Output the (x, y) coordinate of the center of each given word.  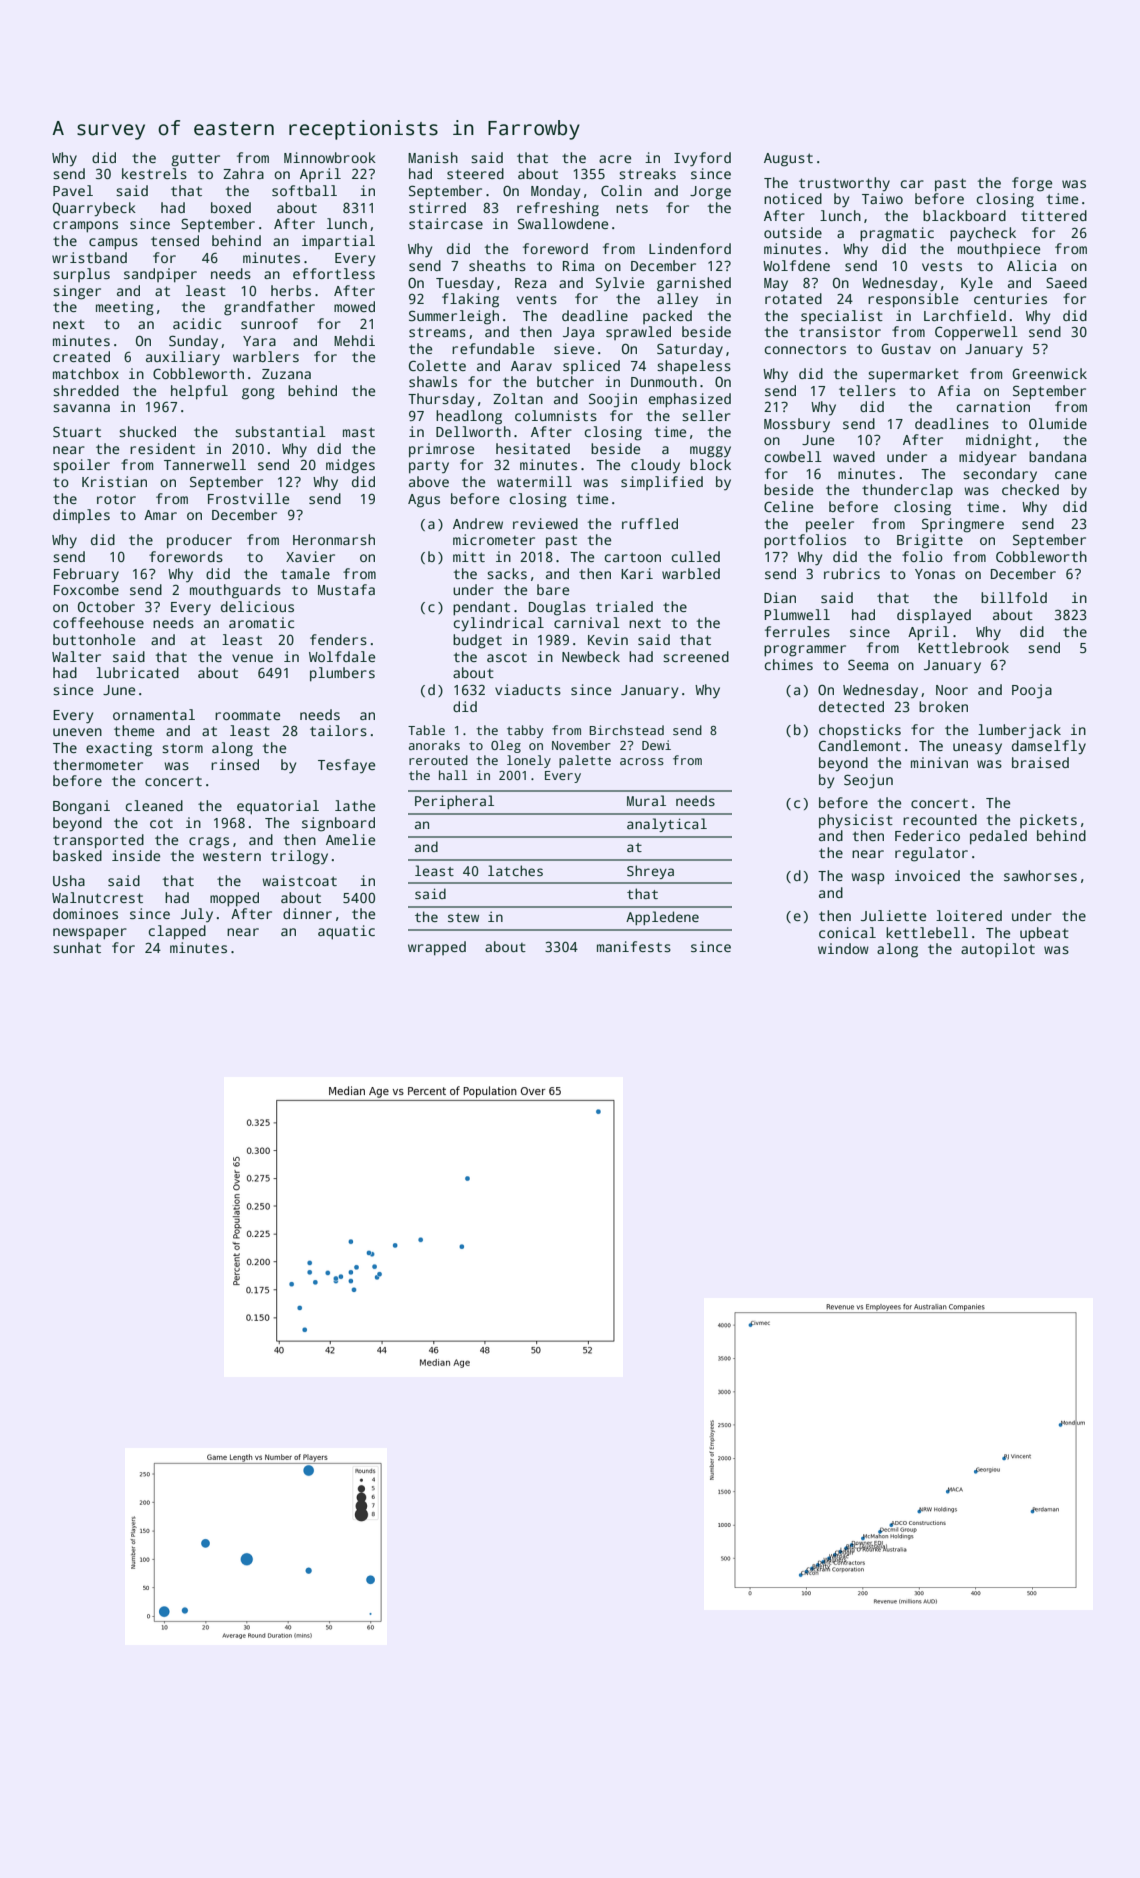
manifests (634, 946)
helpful (199, 392)
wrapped (437, 948)
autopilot (998, 950)
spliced (591, 367)
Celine (788, 506)
